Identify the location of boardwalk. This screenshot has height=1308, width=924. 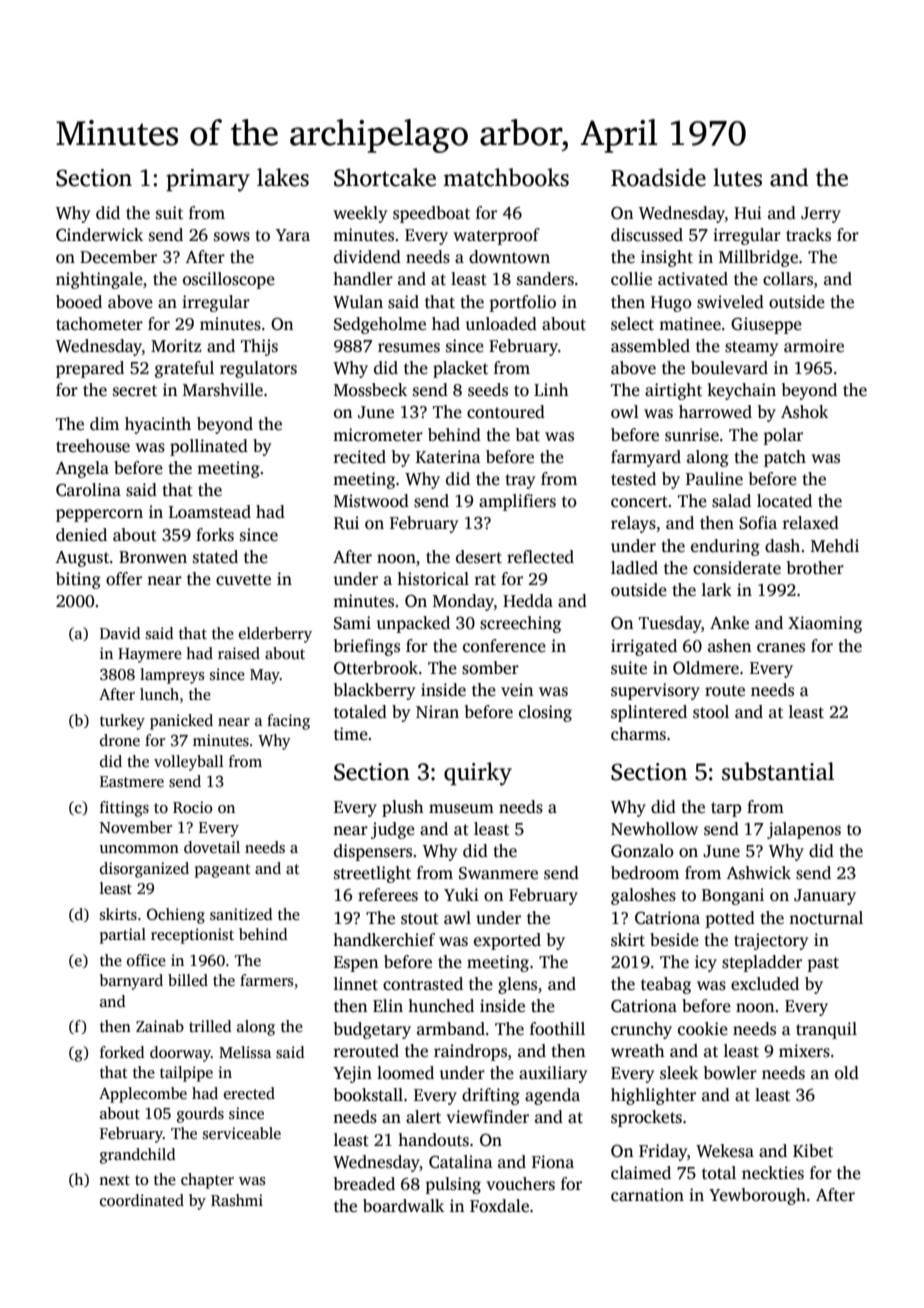
(403, 1206).
